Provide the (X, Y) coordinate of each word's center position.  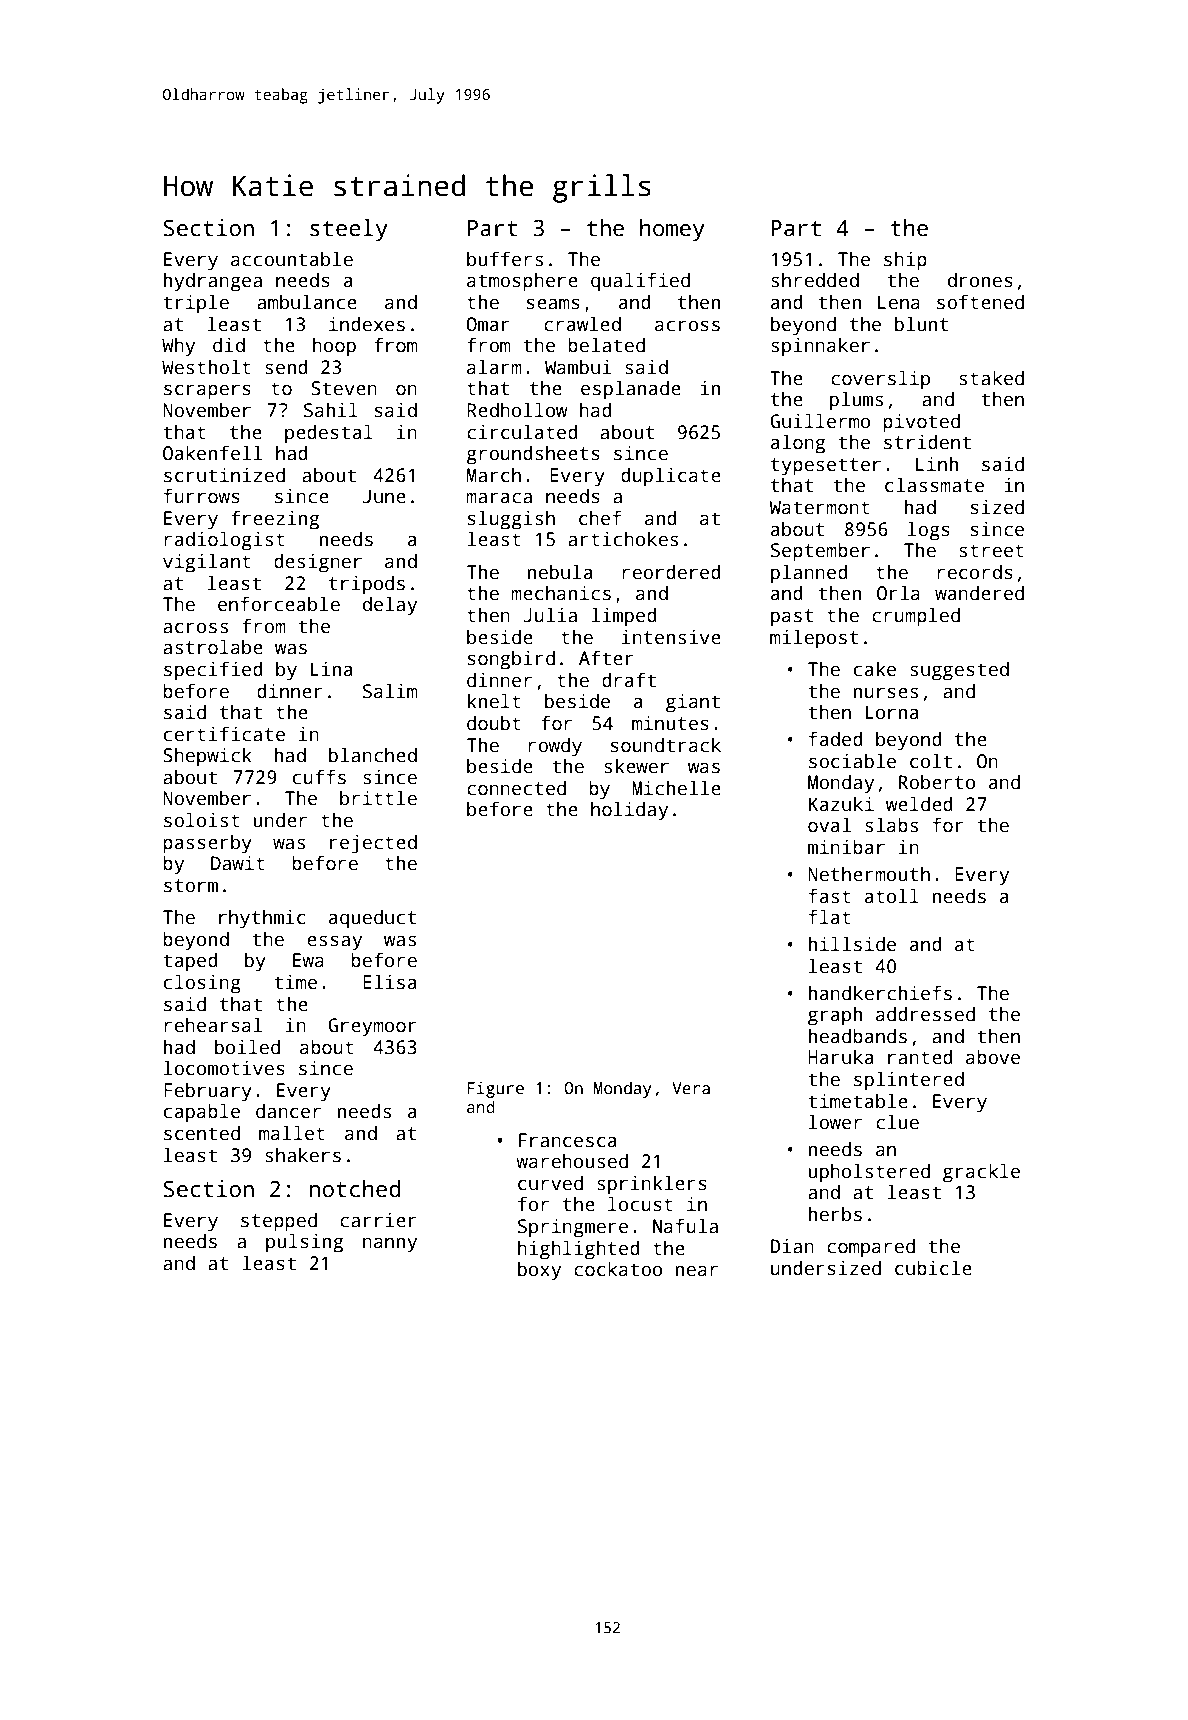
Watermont (819, 507)
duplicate (671, 477)
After (606, 658)
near (696, 1271)
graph (835, 1016)
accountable (292, 259)
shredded (815, 280)
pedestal (329, 434)
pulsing (304, 1243)
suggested (959, 671)
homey (672, 230)
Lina (331, 669)
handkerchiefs (880, 993)
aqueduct (372, 919)
